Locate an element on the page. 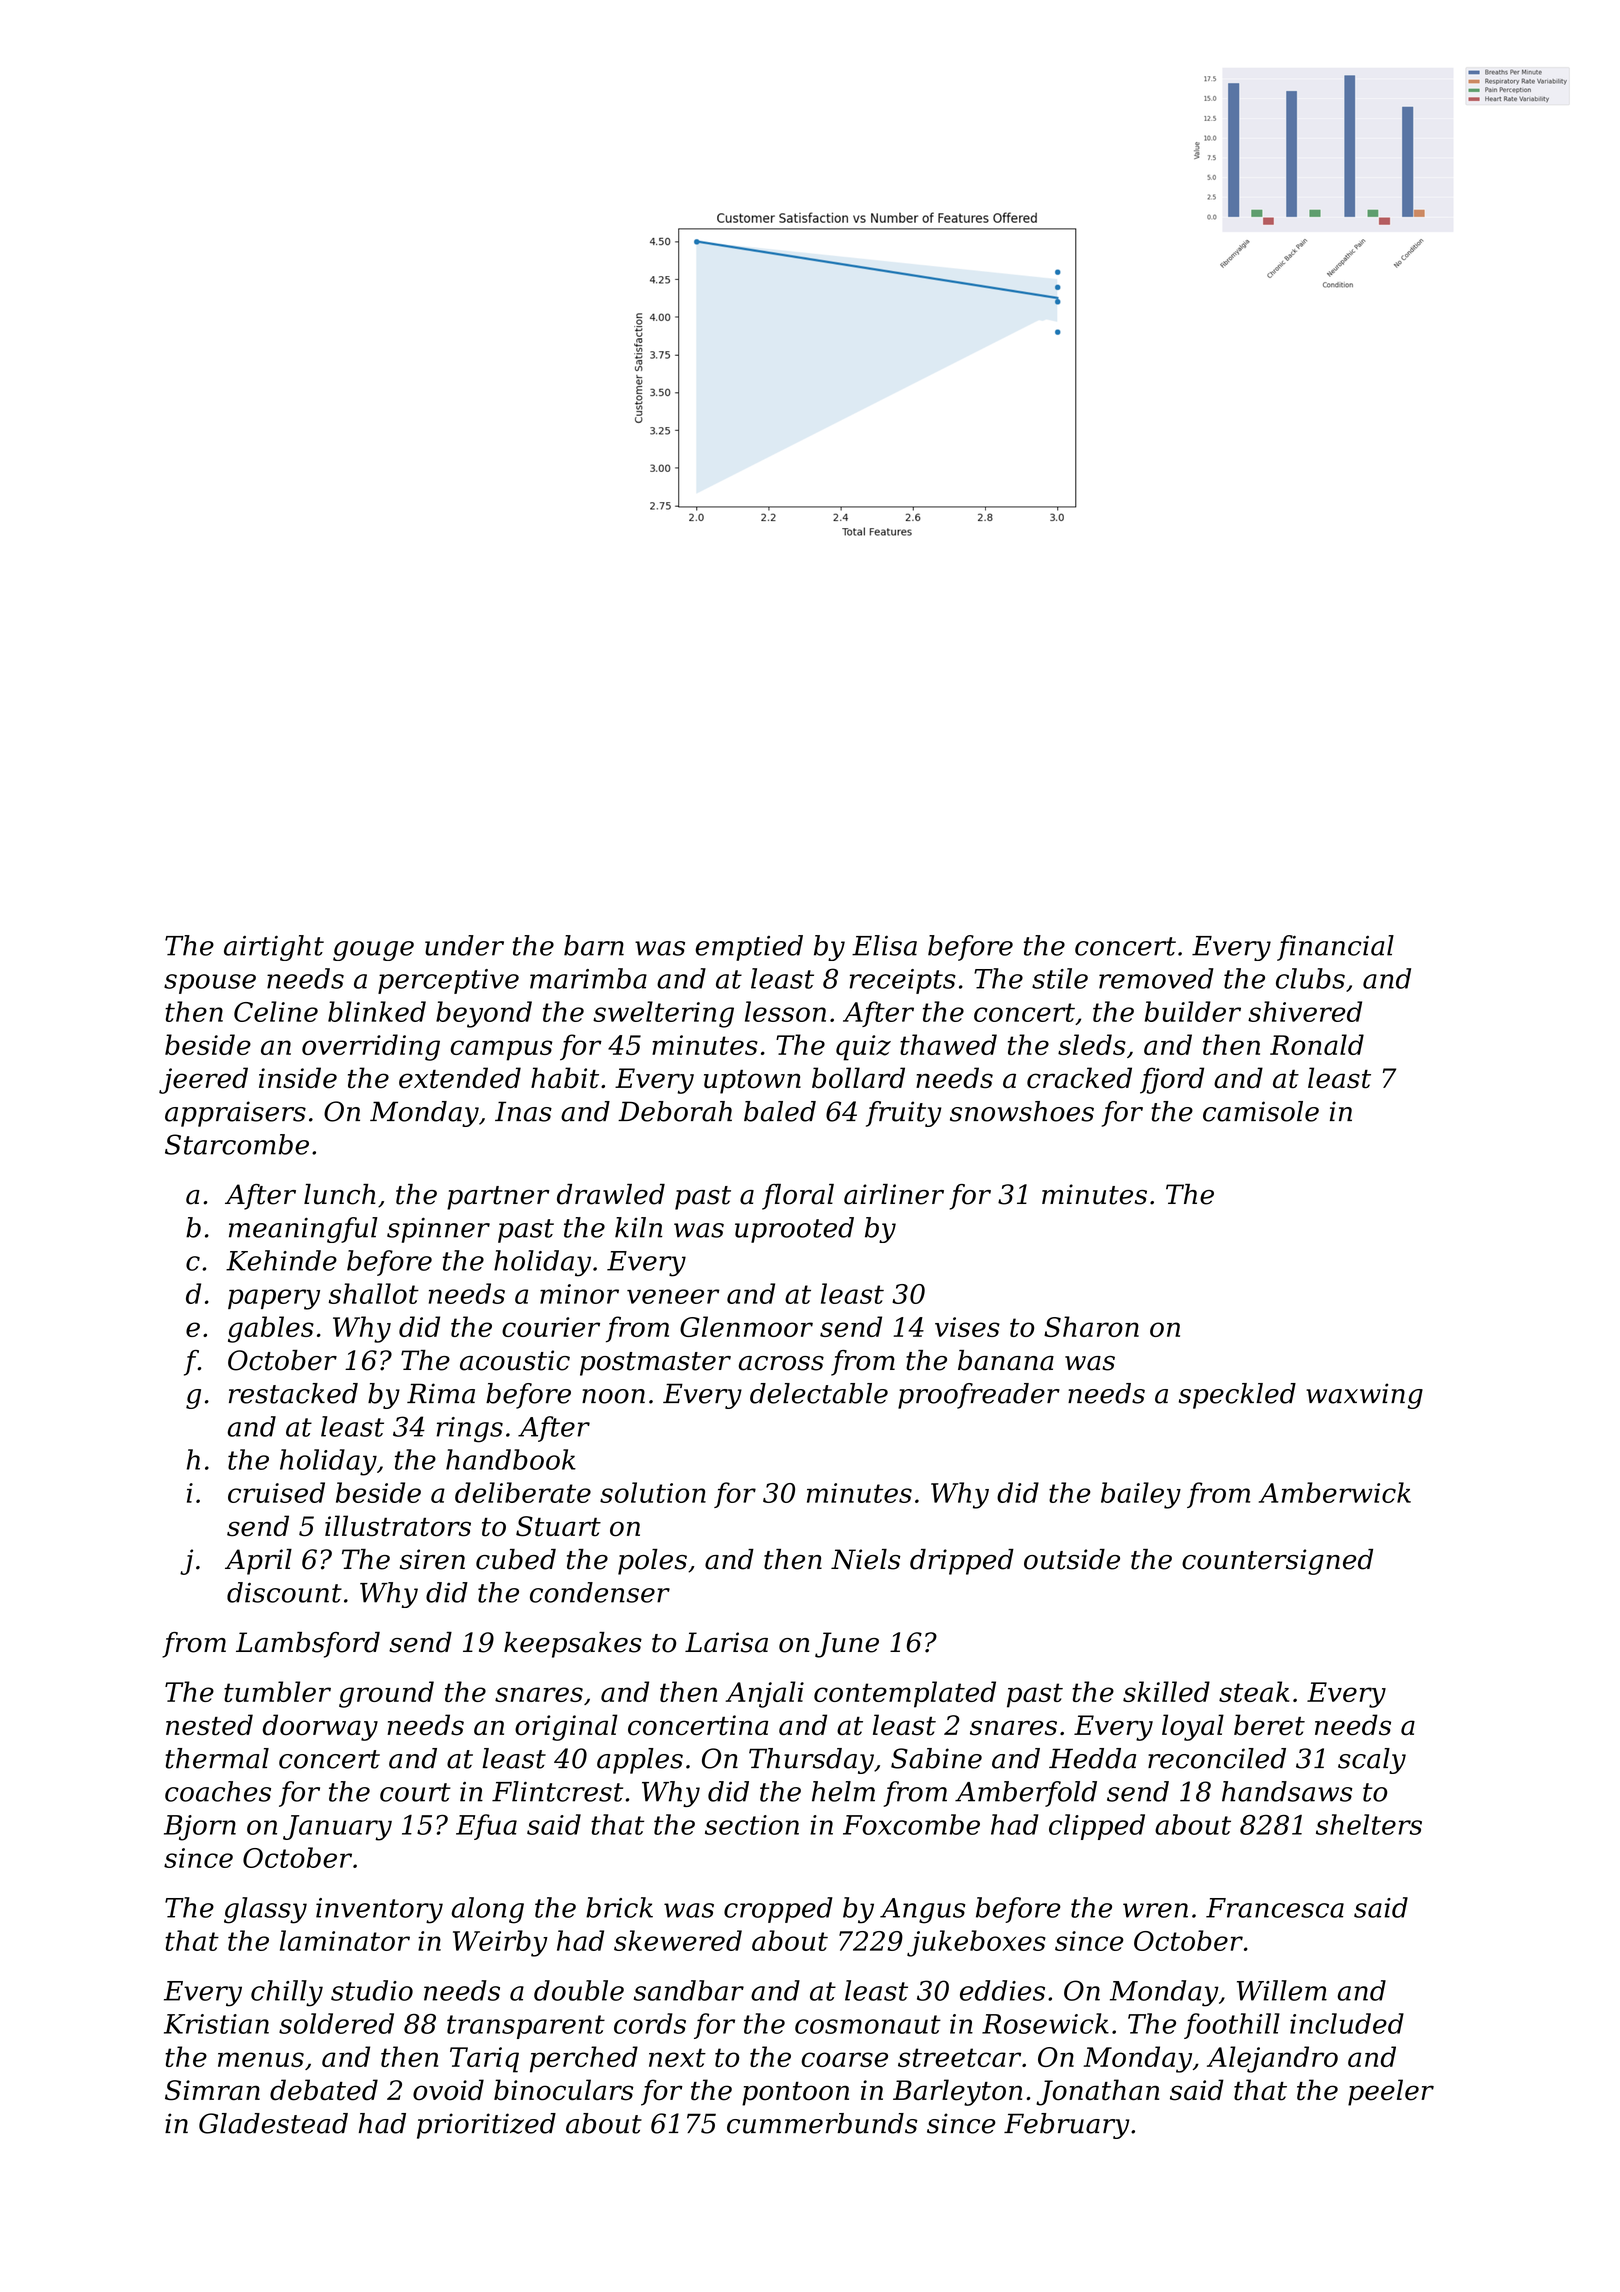 This document has width=1620, height=2292. prioritized is located at coordinates (486, 2126).
